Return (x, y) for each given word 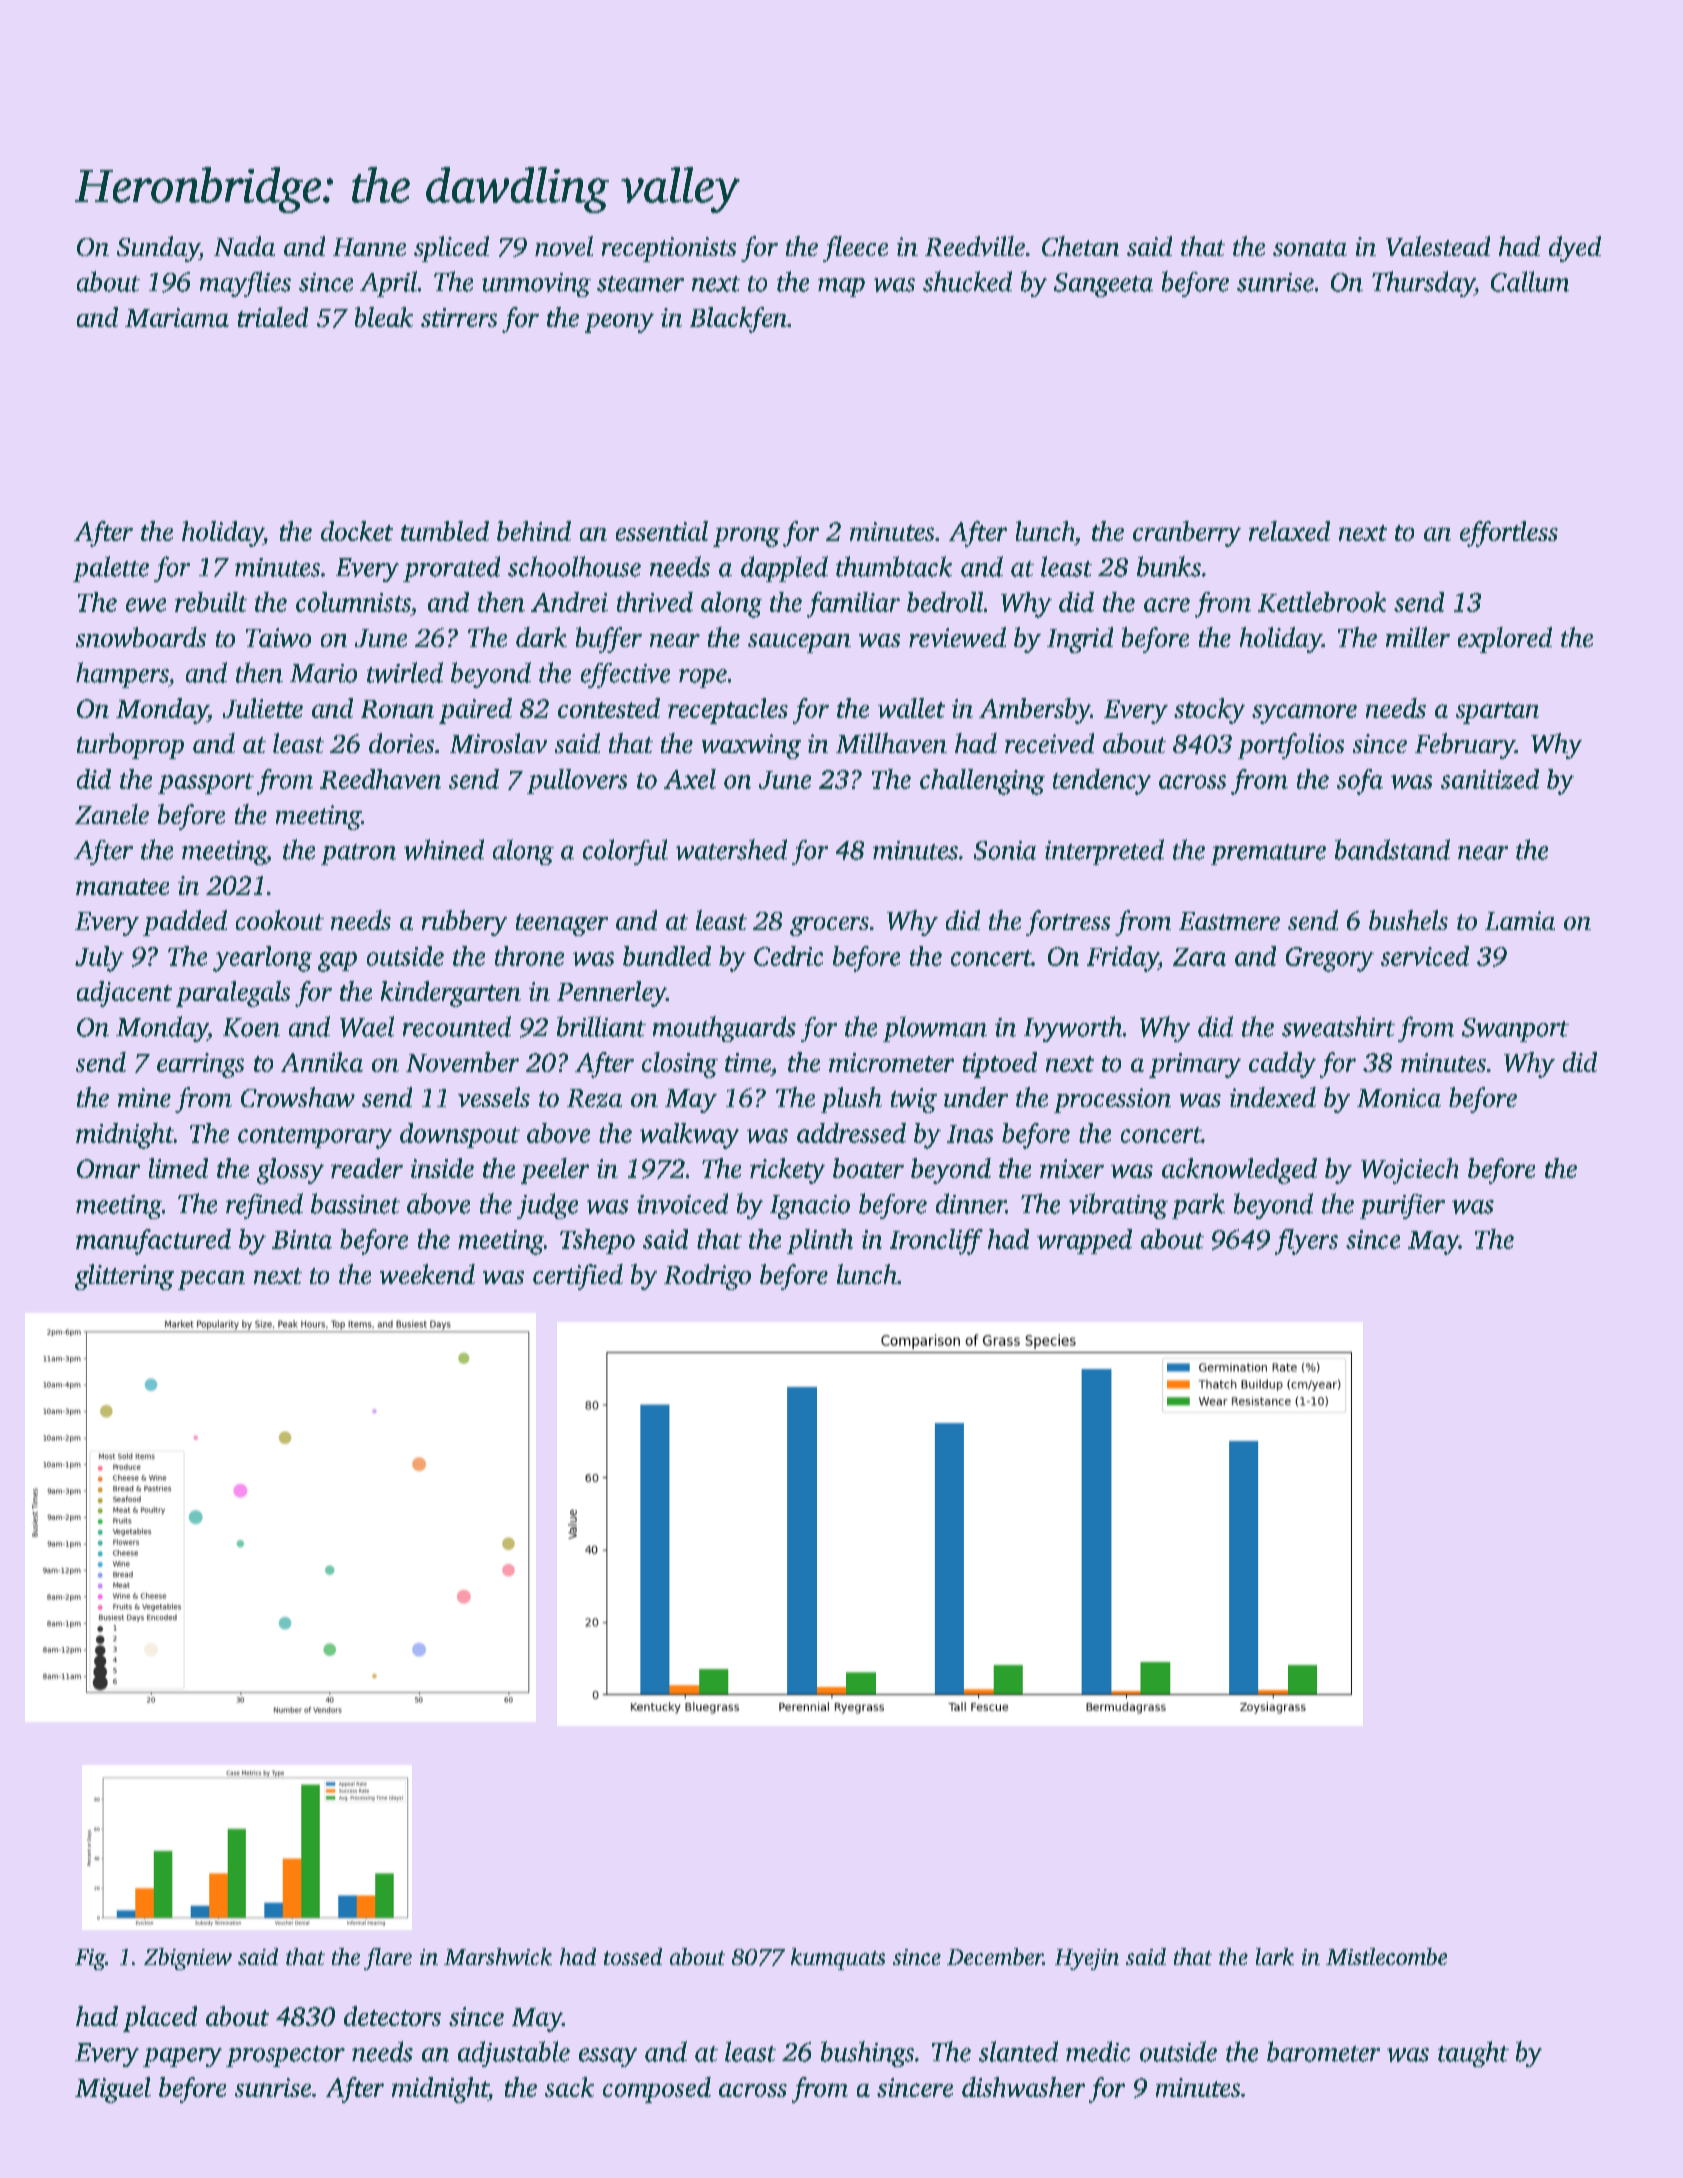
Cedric (788, 956)
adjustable (514, 2054)
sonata (1310, 248)
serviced (1425, 956)
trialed (273, 317)
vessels (494, 1097)
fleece (855, 249)
